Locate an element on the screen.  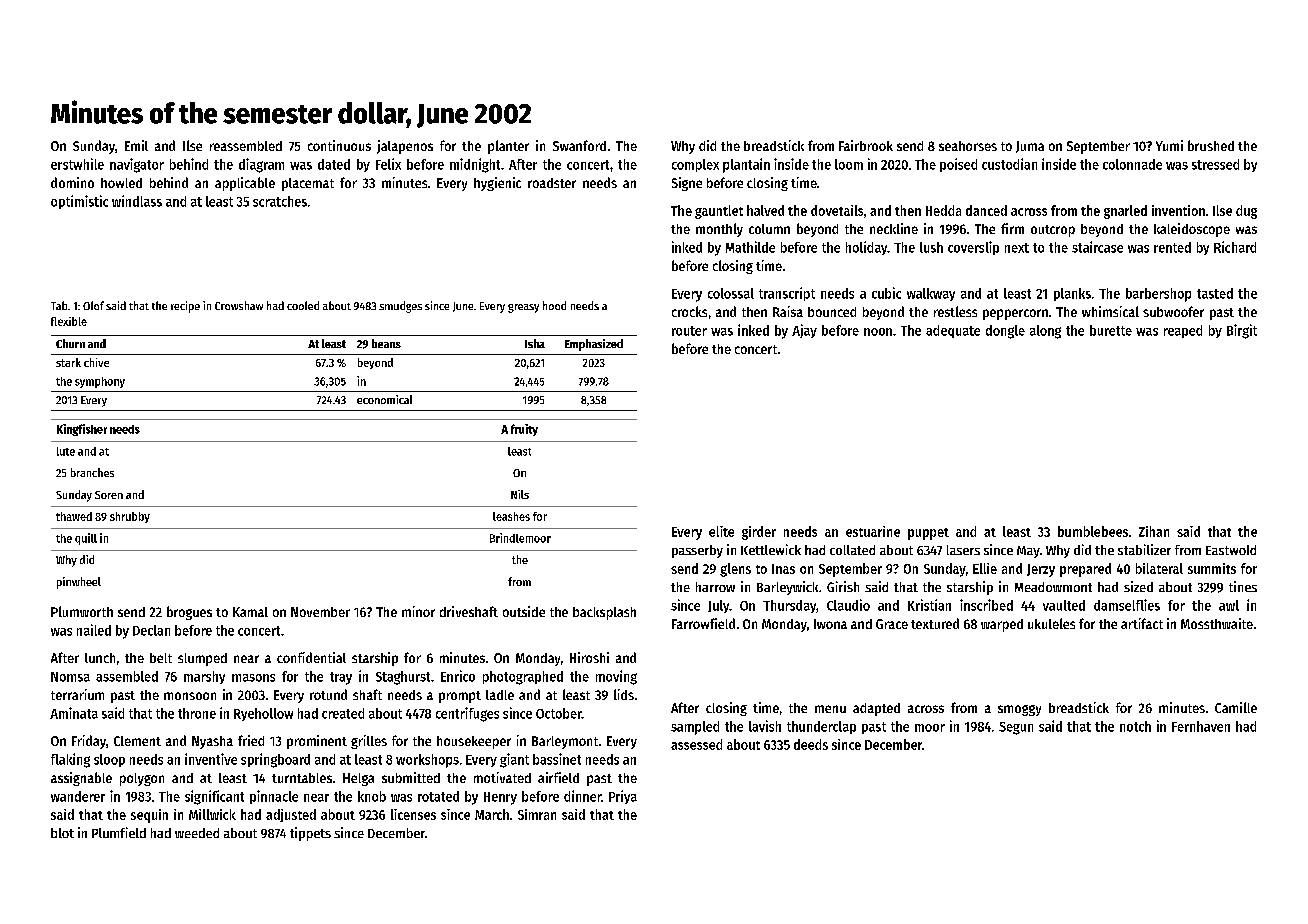
terrarium is located at coordinates (77, 694).
